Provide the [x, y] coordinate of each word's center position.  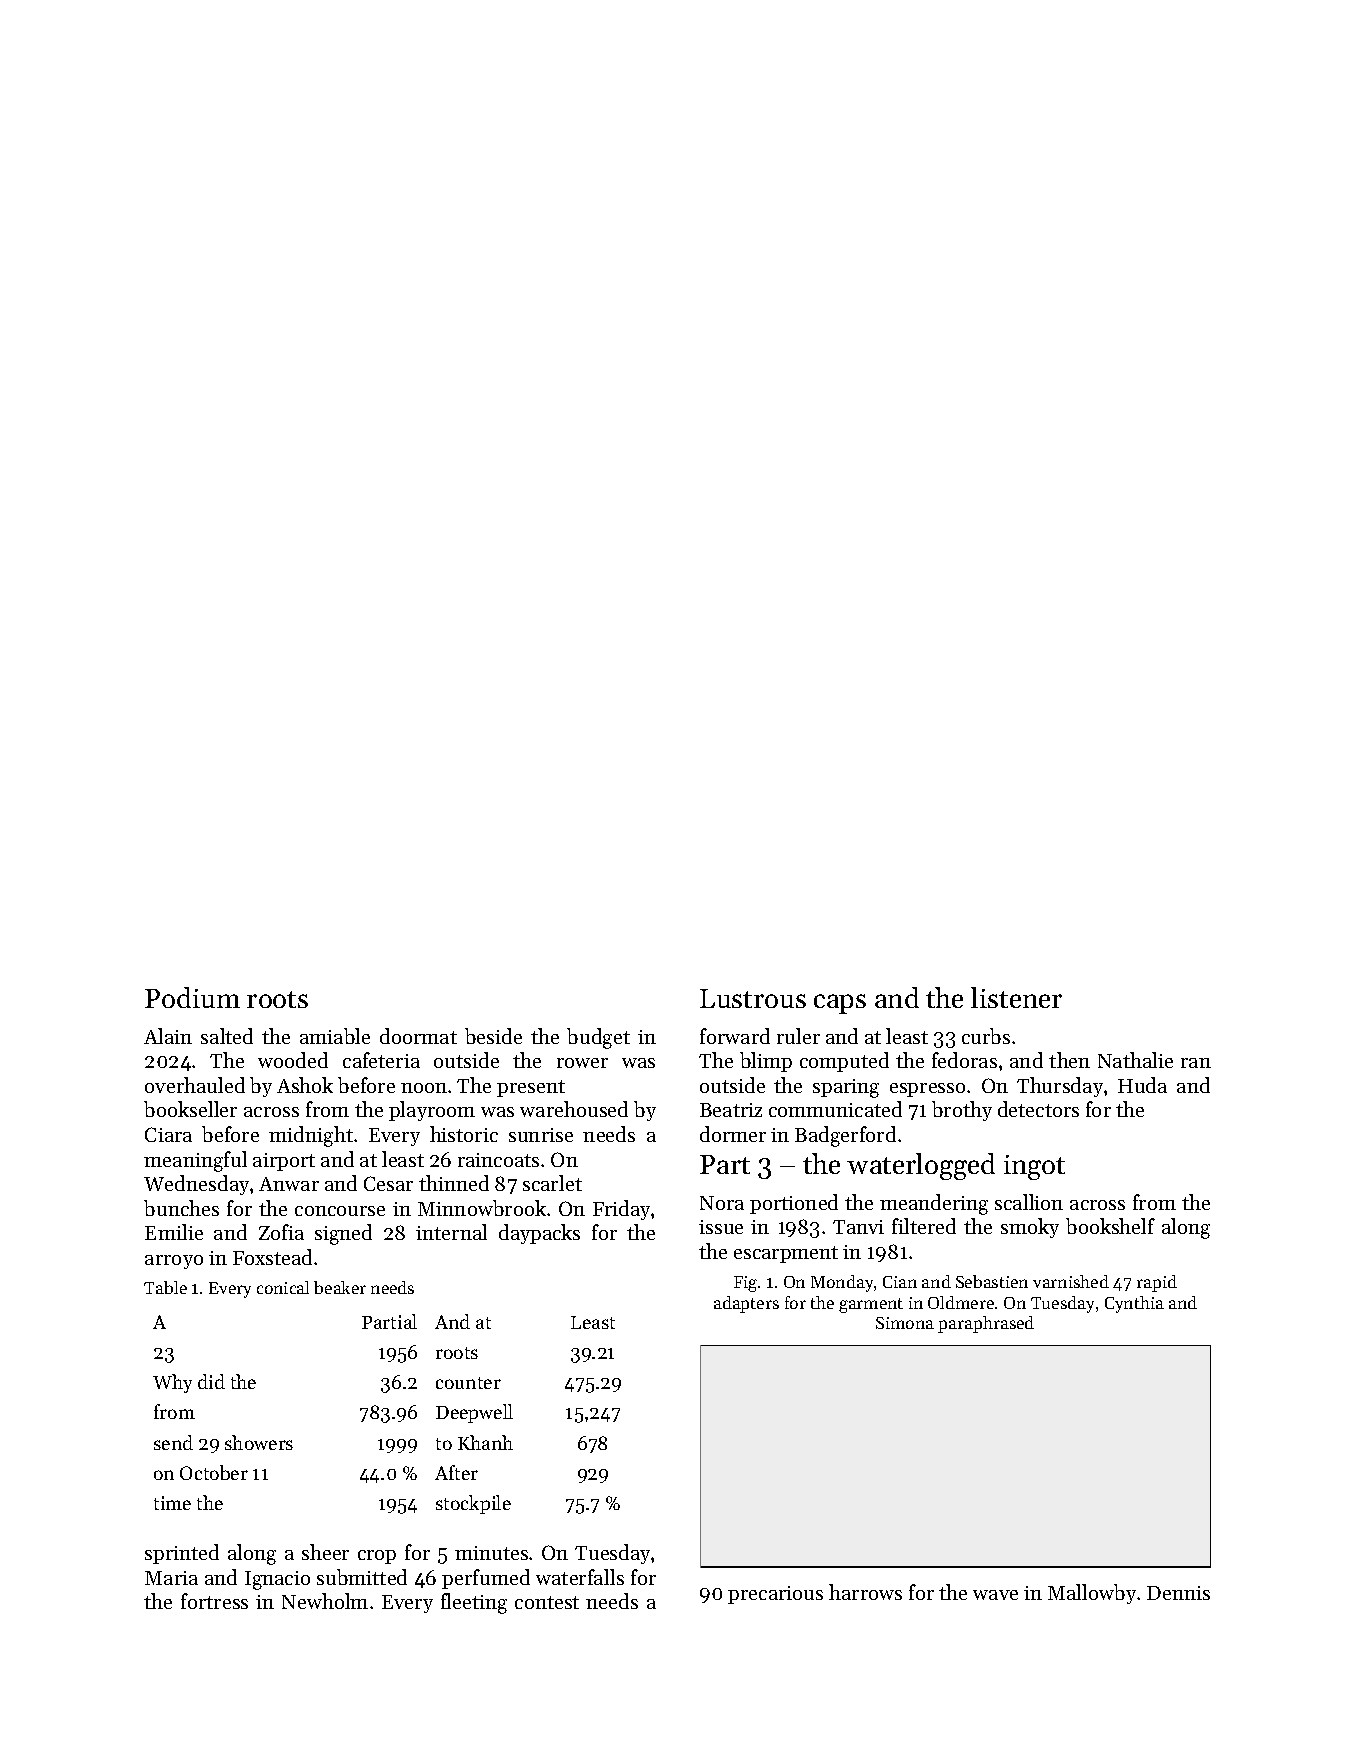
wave [995, 1595]
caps [840, 1004]
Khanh [485, 1442]
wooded [293, 1060]
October [214, 1472]
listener [1016, 997]
